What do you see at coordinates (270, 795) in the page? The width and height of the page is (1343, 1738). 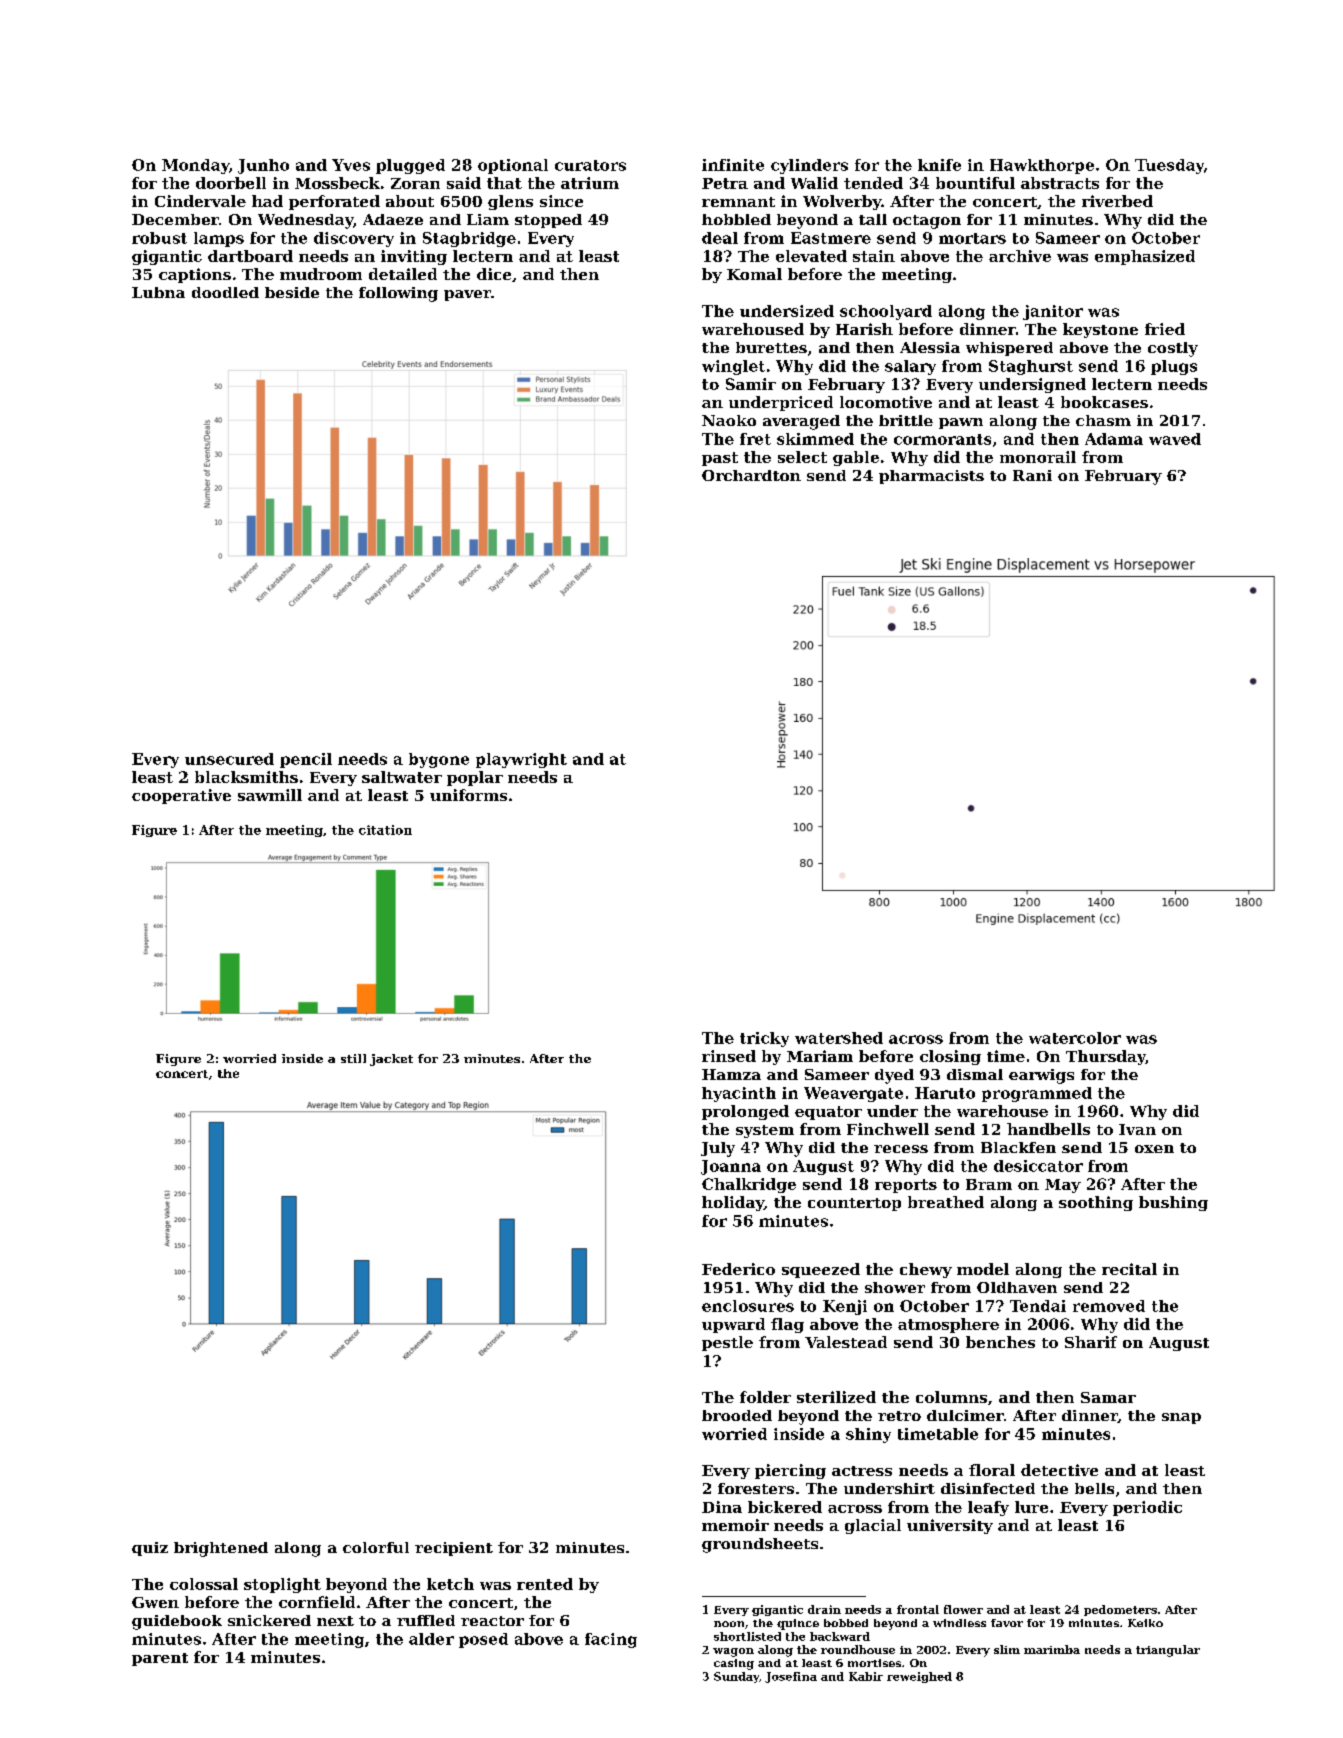 I see `sawmill` at bounding box center [270, 795].
